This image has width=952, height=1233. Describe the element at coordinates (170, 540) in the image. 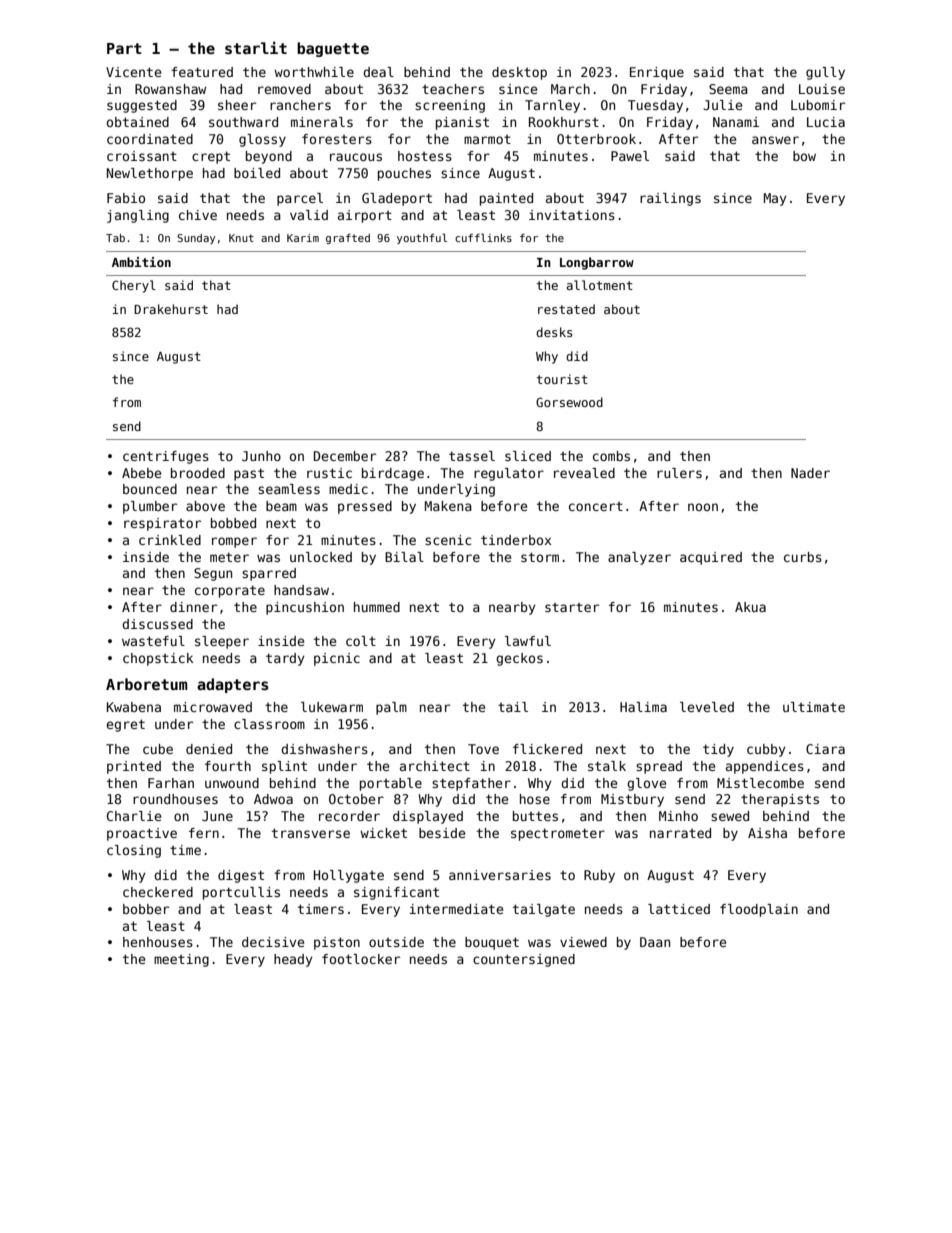

I see `crinkled` at that location.
